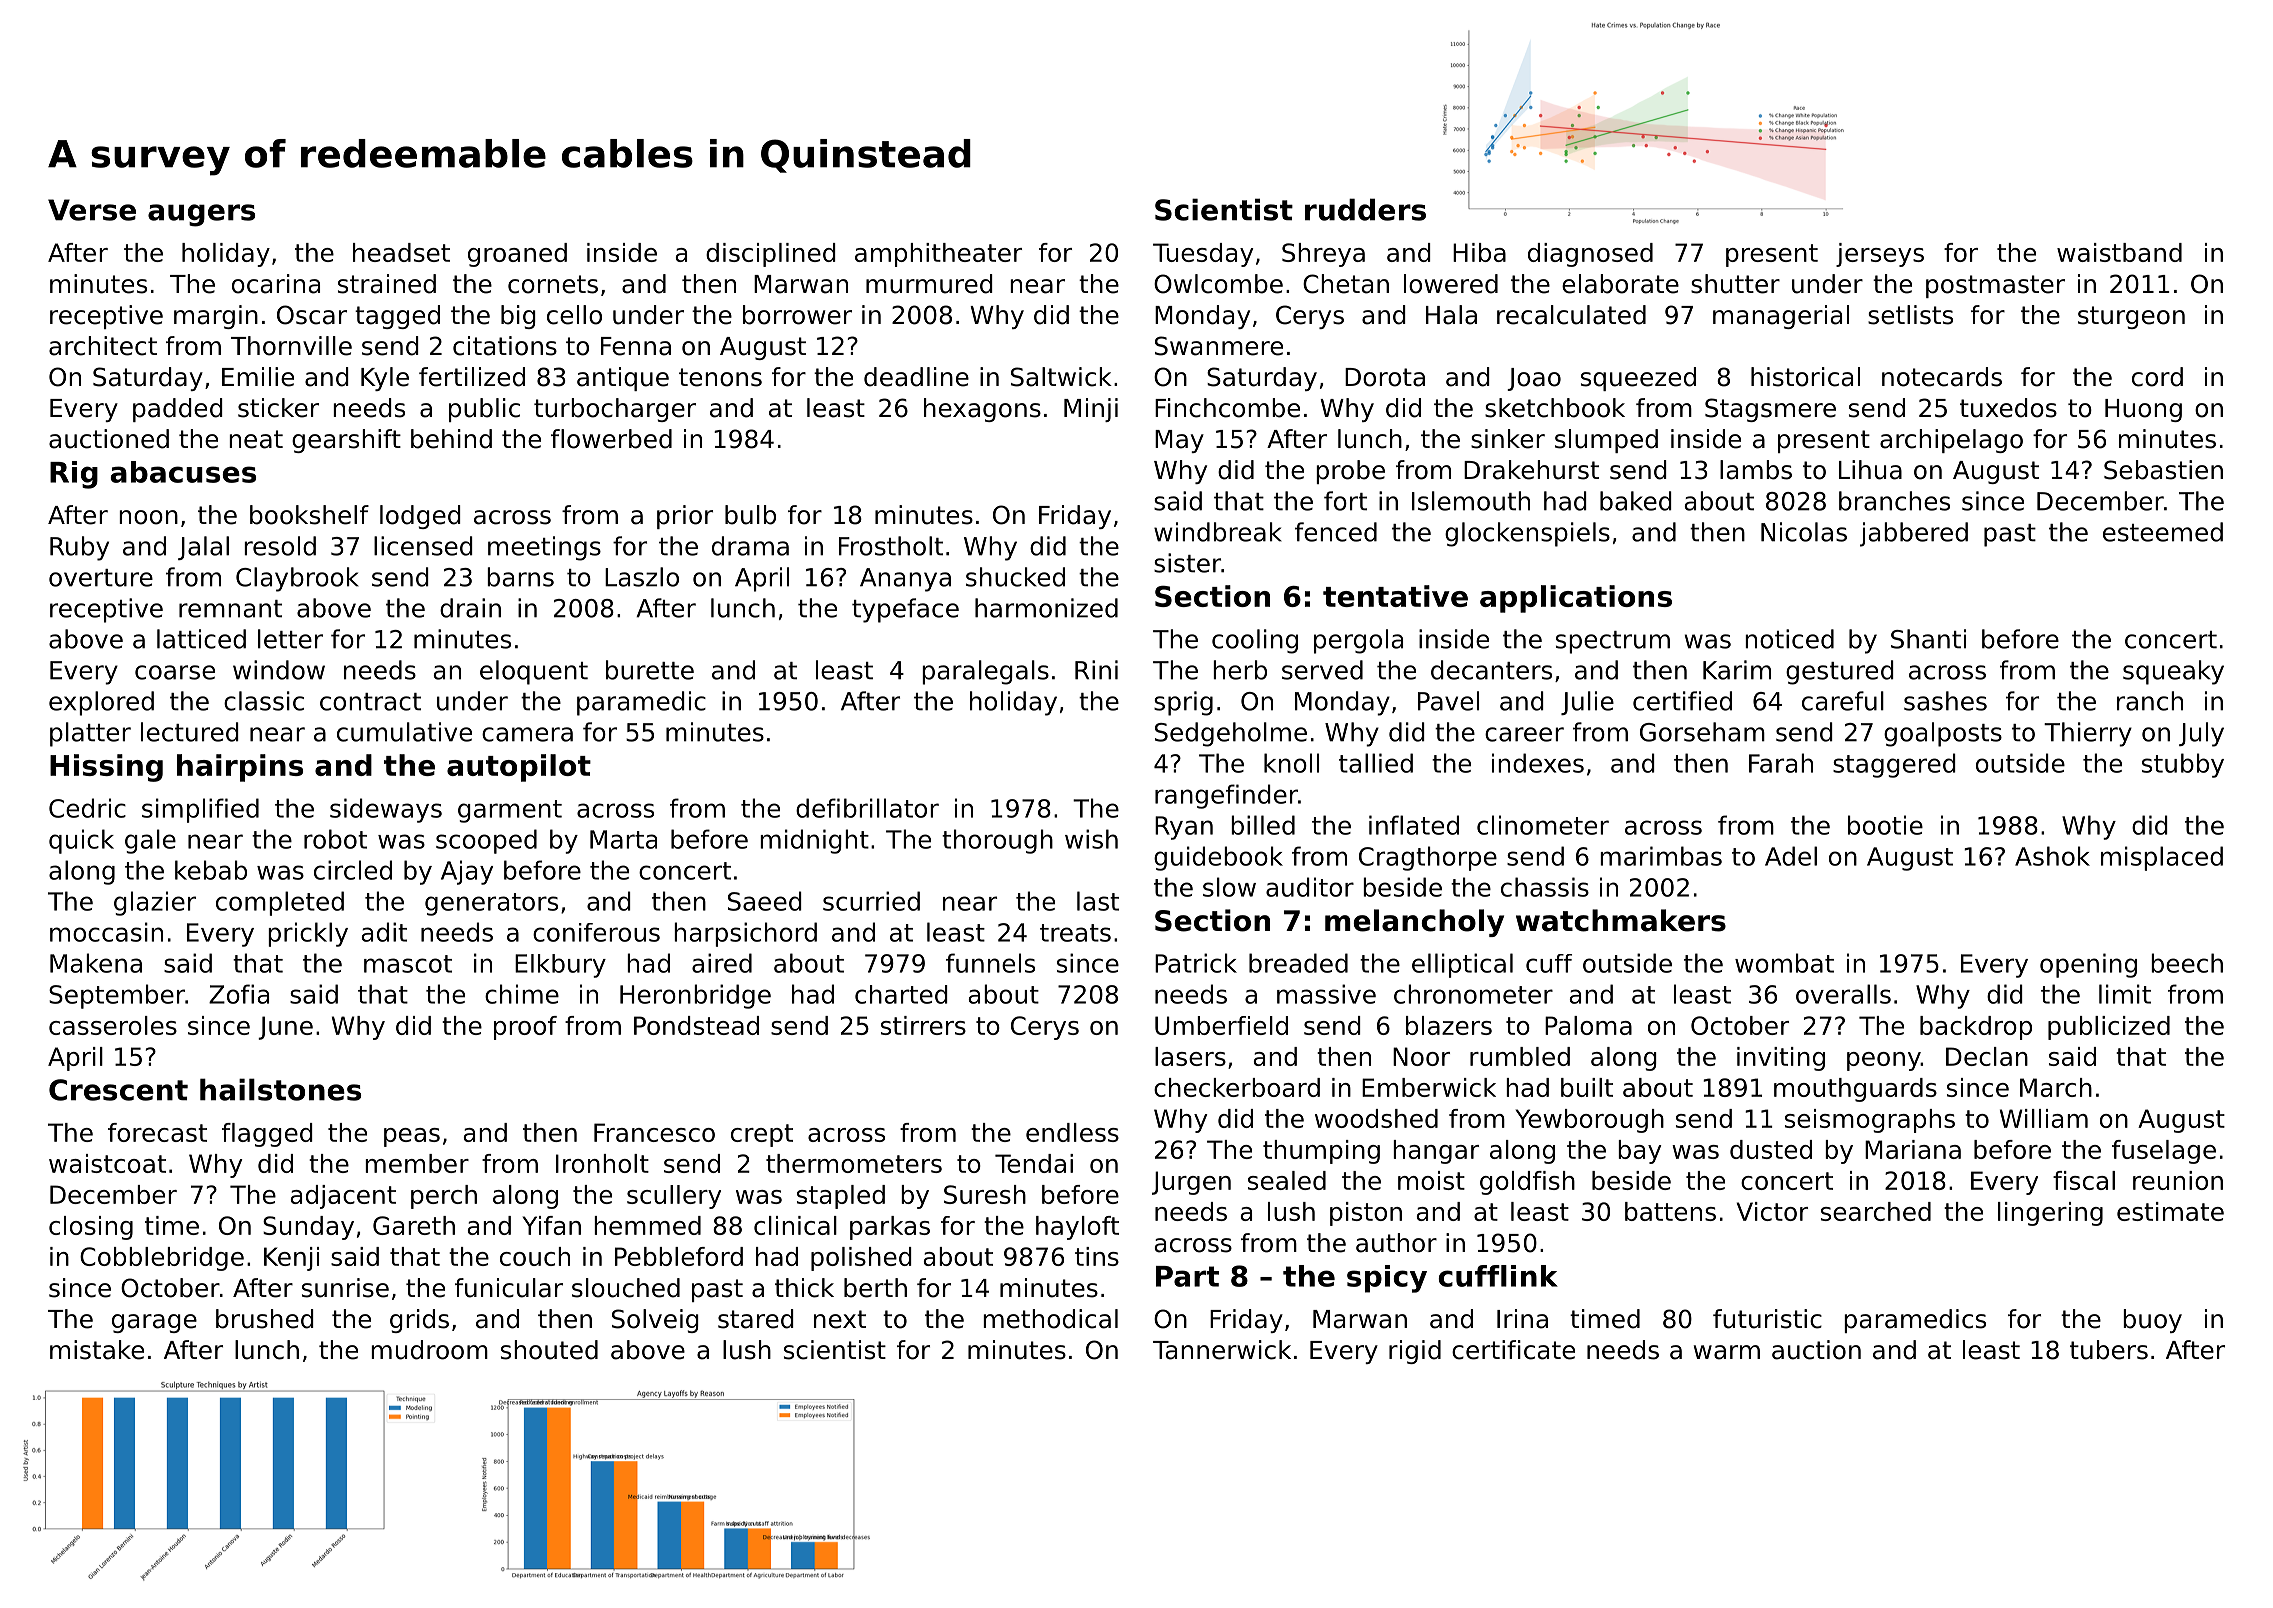 Image resolution: width=2273 pixels, height=1608 pixels. I want to click on chime, so click(522, 994).
